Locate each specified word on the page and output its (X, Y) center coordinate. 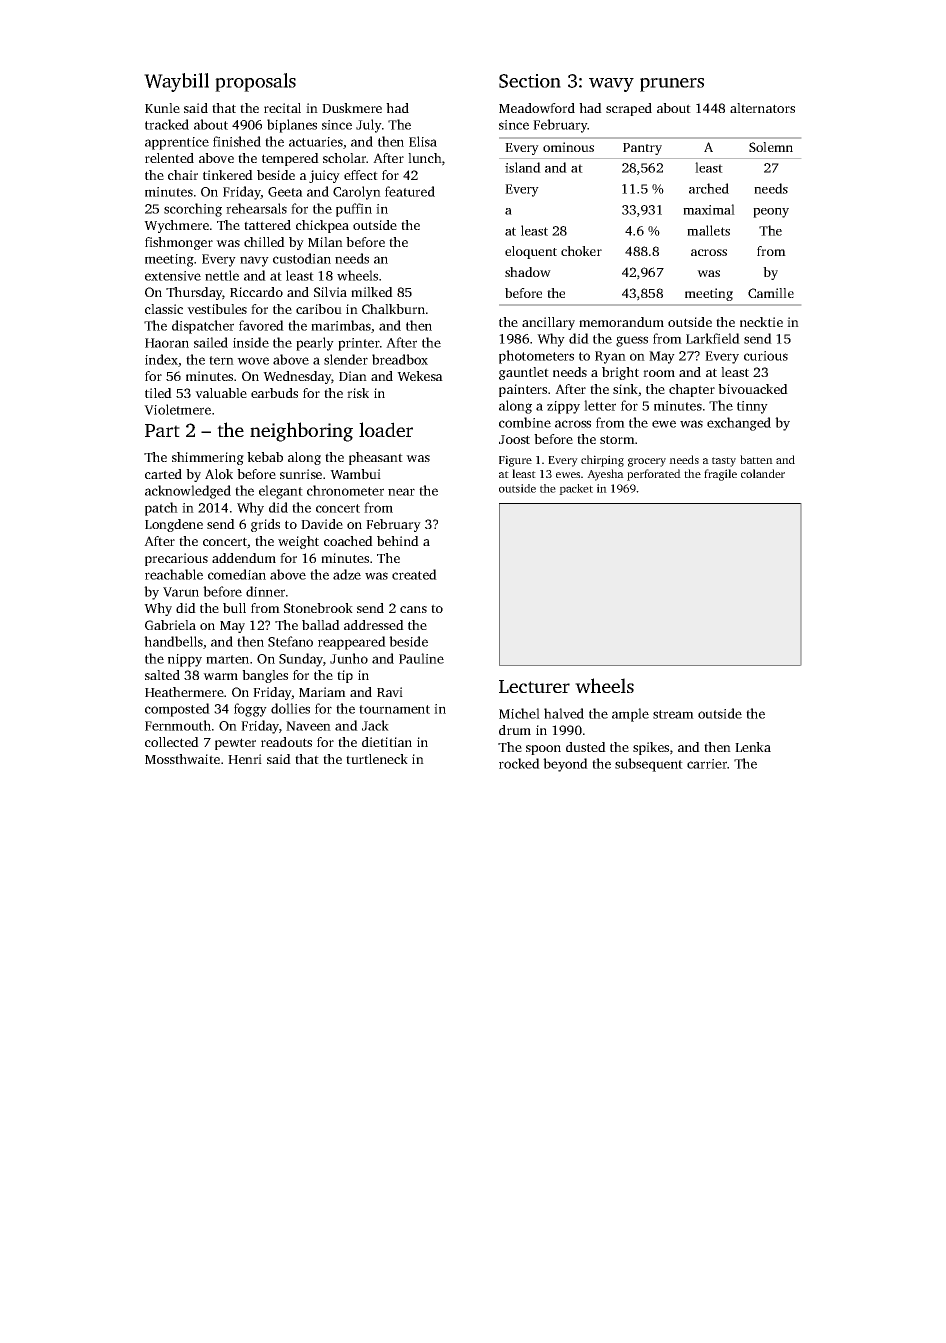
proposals (255, 82)
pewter (235, 744)
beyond (565, 765)
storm (617, 439)
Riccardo (256, 292)
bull (234, 608)
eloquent (531, 252)
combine (525, 422)
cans (413, 609)
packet (576, 489)
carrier (707, 764)
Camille (771, 293)
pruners (672, 85)
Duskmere (352, 108)
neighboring (301, 432)
